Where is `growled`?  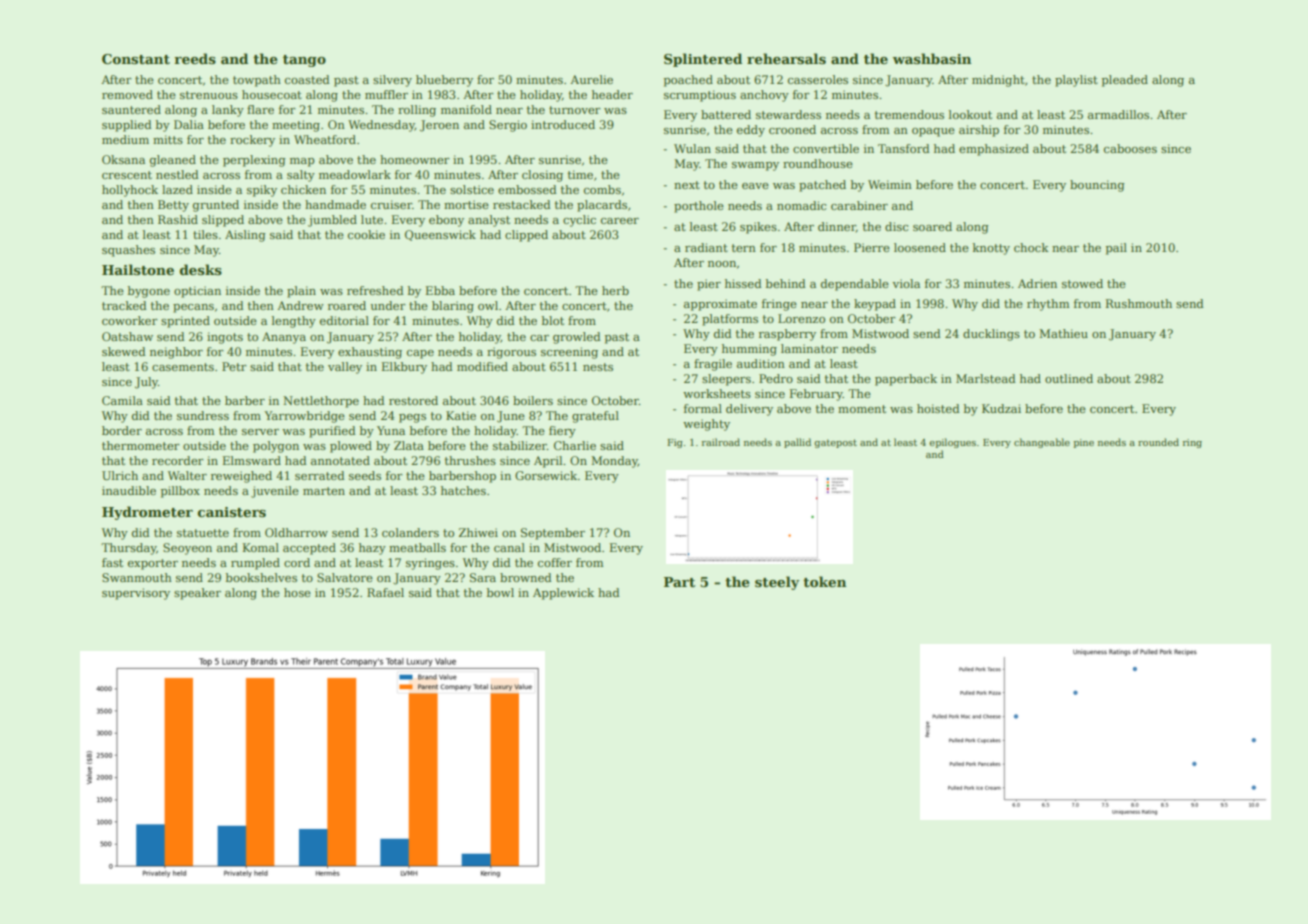 growled is located at coordinates (577, 338).
